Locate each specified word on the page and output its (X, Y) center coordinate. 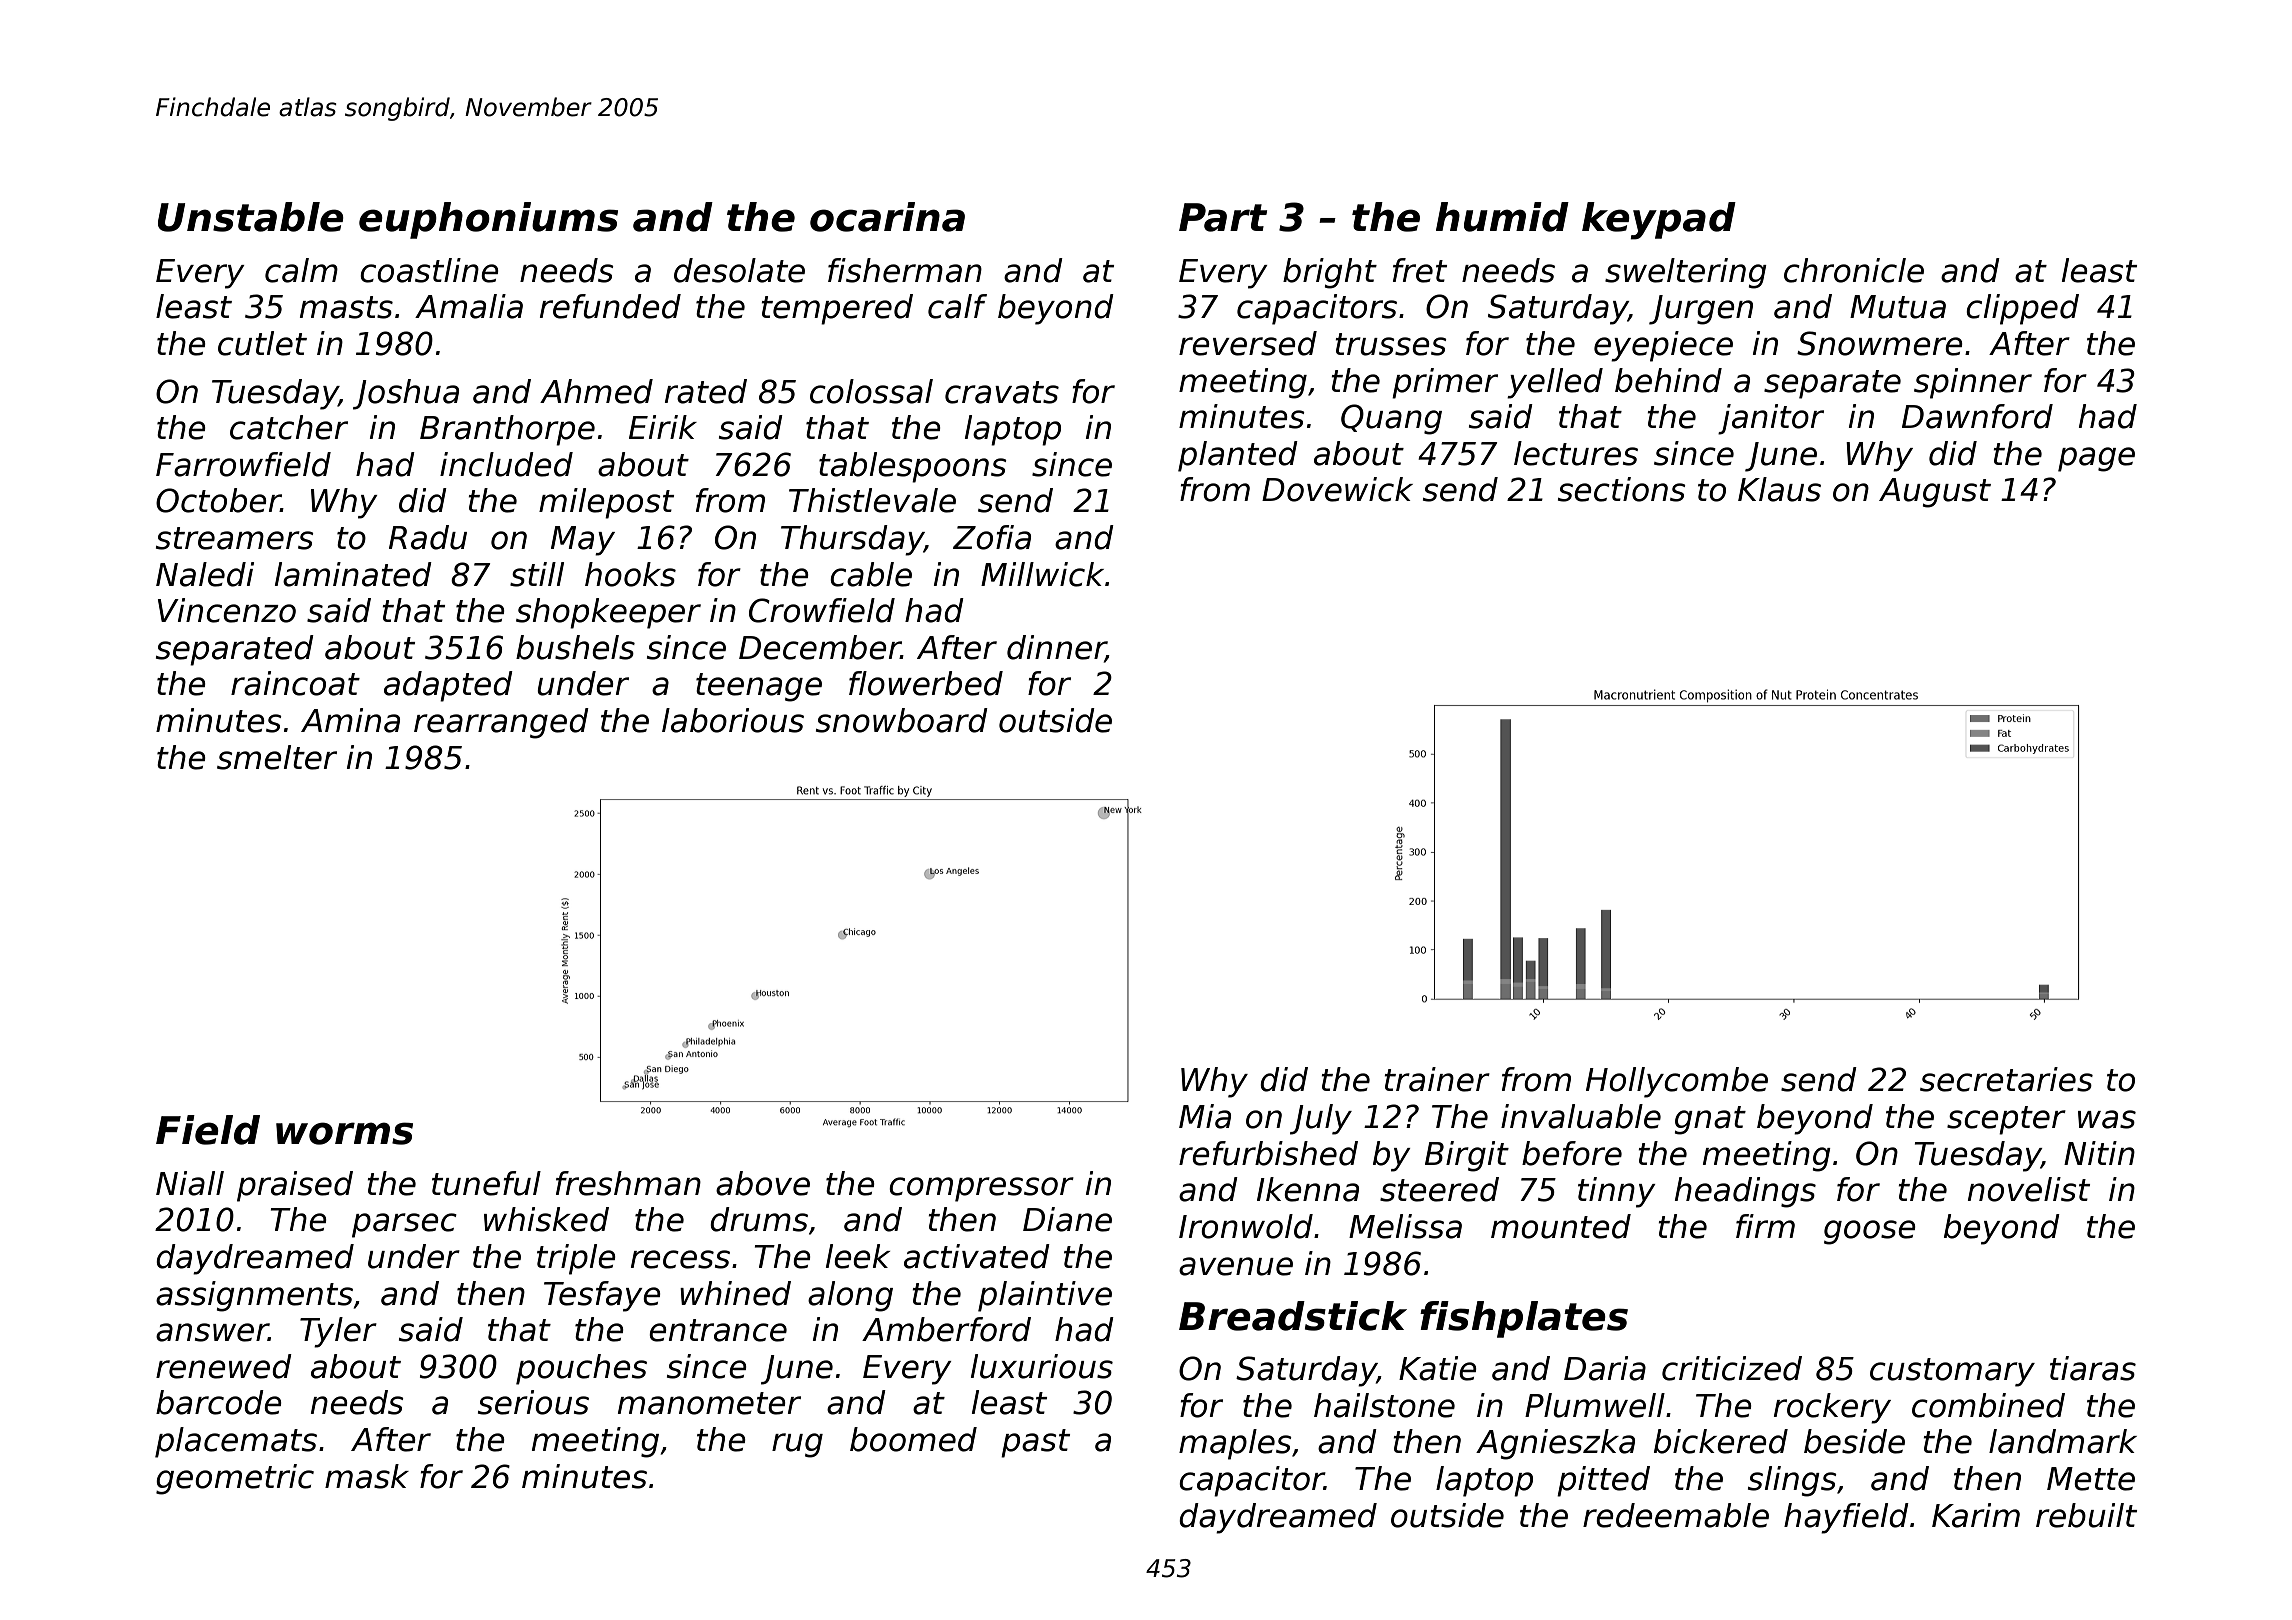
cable (871, 574)
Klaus (1779, 489)
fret (1420, 270)
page (2096, 459)
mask (367, 1476)
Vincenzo (227, 610)
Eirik (663, 427)
